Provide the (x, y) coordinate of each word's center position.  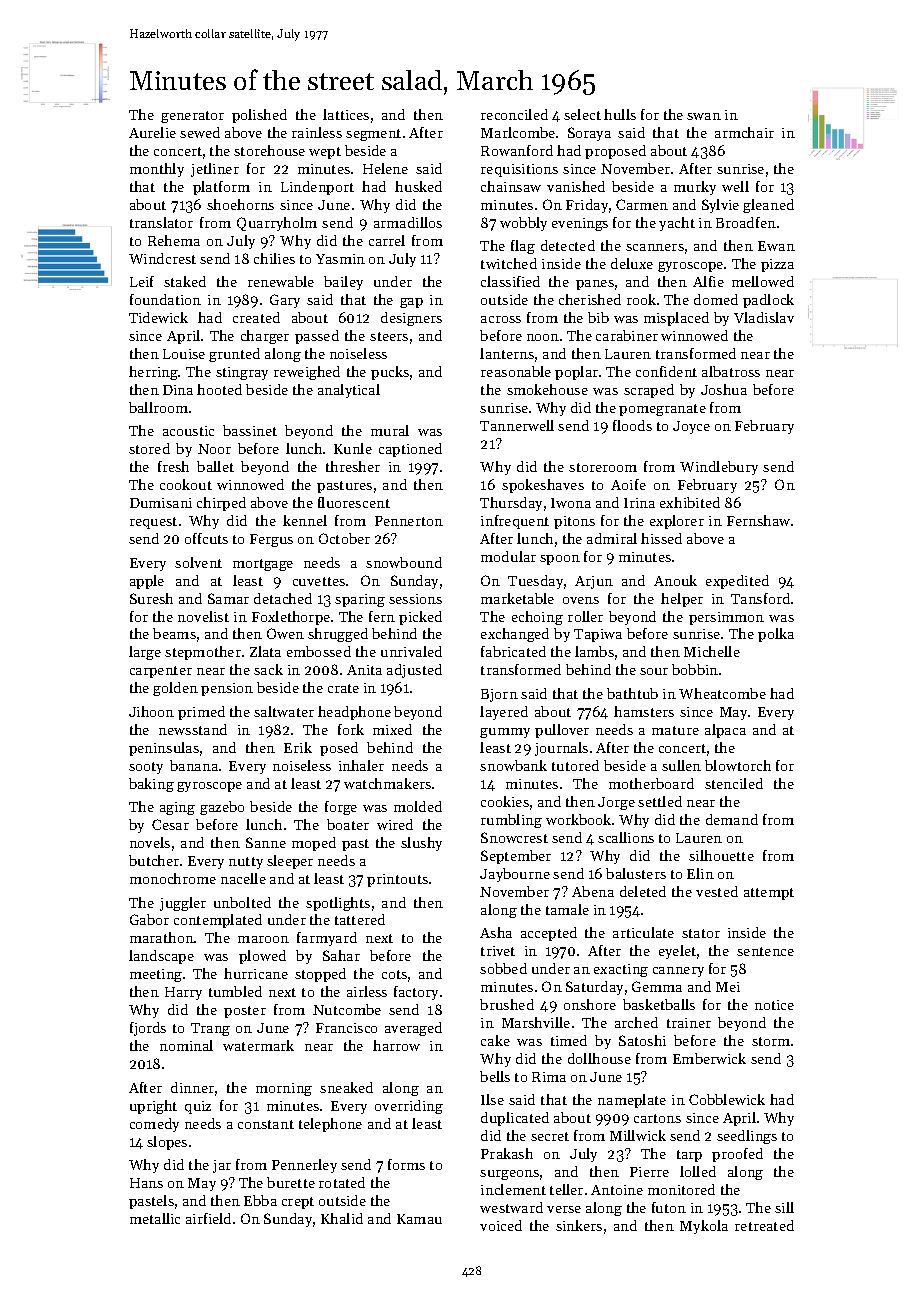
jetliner (215, 170)
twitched (509, 263)
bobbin (695, 669)
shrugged (338, 635)
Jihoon (151, 711)
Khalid (342, 1218)
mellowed (763, 281)
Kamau (419, 1219)
